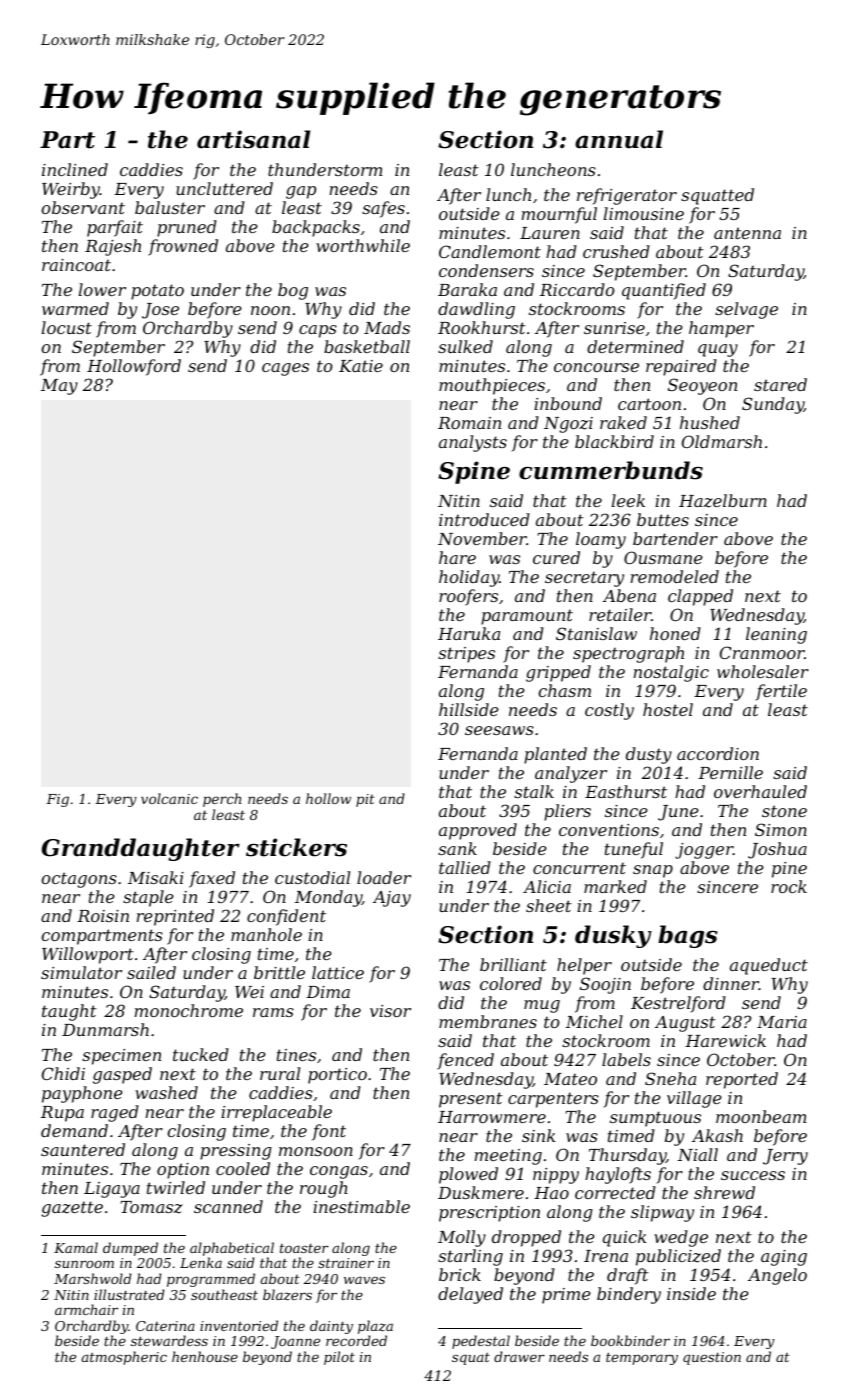 The image size is (849, 1400). I want to click on artisanal, so click(253, 139).
